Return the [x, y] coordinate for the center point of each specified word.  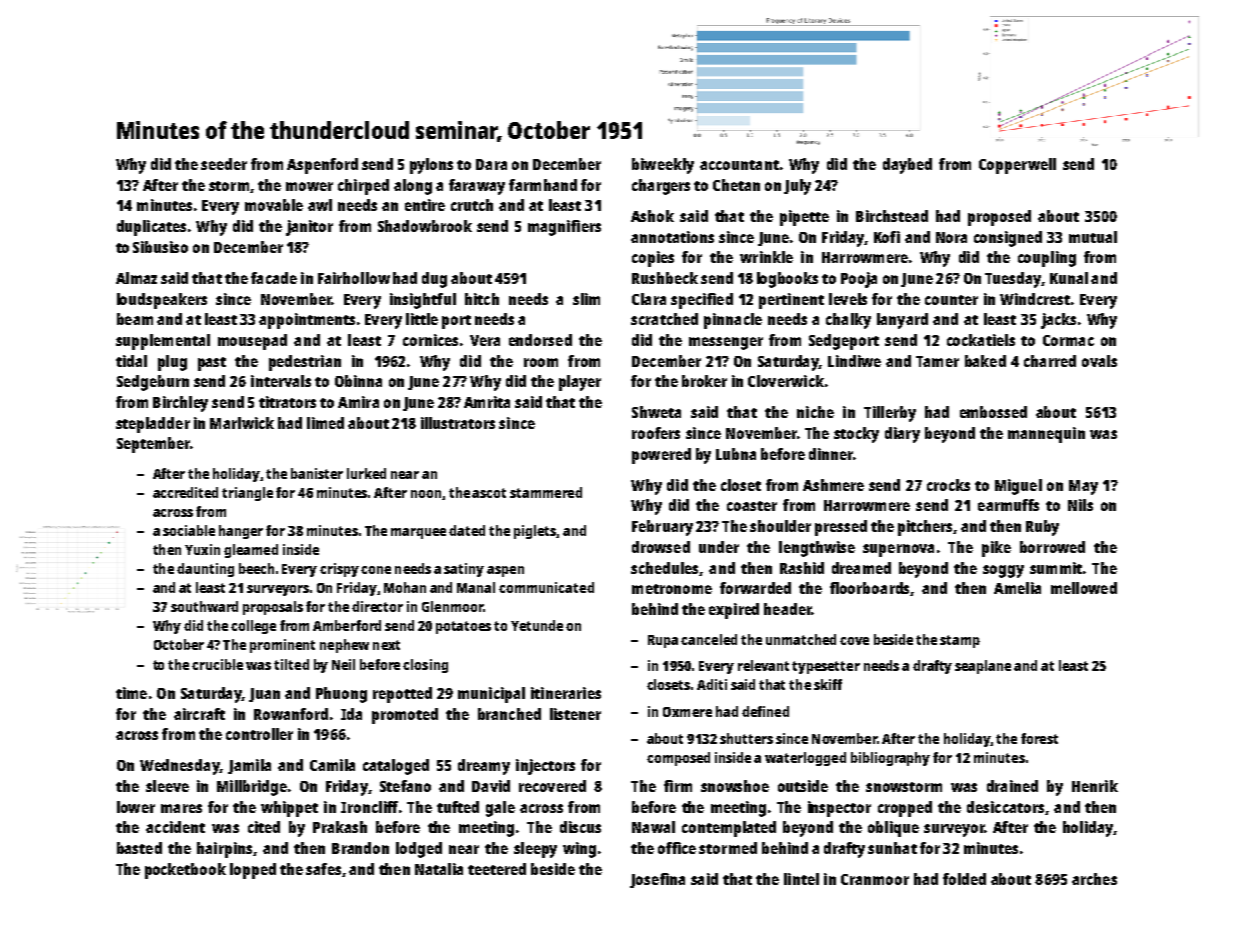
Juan [264, 695]
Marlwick [242, 423]
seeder [224, 164]
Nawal [653, 827]
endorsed [540, 340]
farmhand [543, 185]
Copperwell [1017, 166]
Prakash [340, 827]
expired [734, 611]
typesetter [826, 667]
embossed [993, 412]
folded [964, 879]
